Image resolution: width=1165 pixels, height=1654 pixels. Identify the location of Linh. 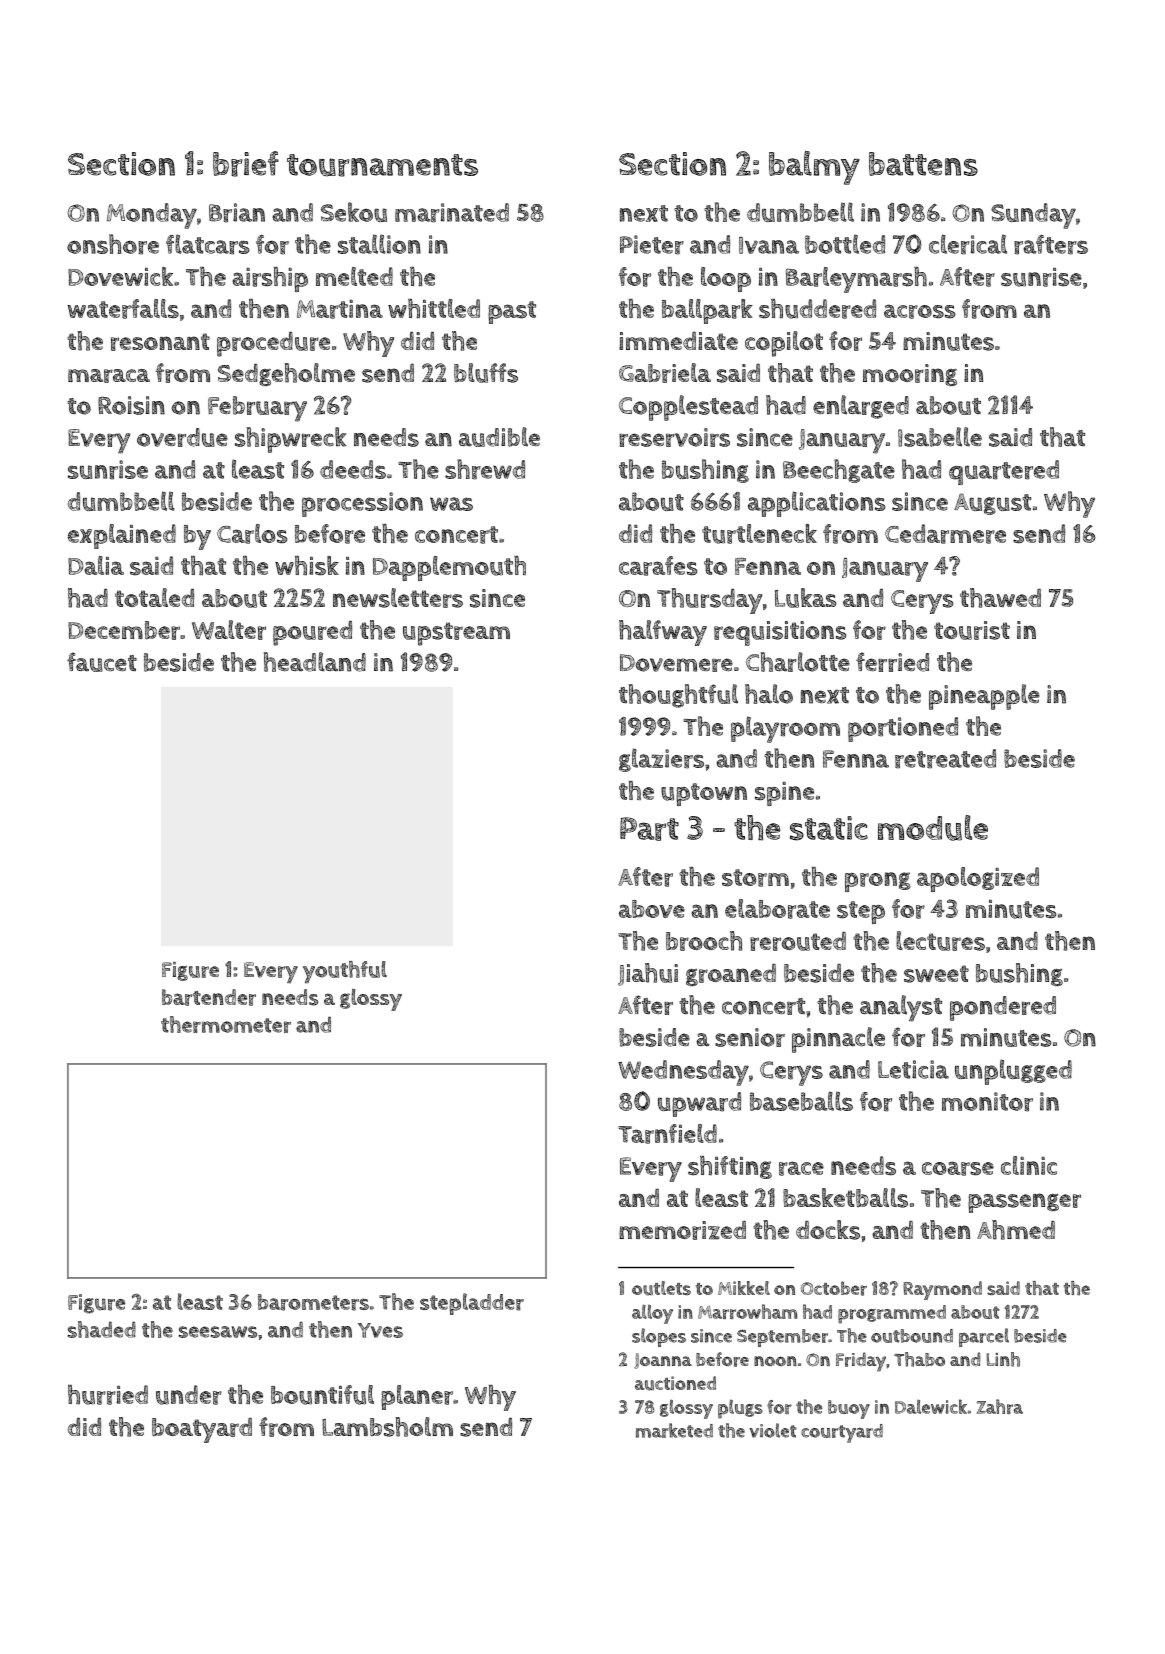
(1003, 1359).
